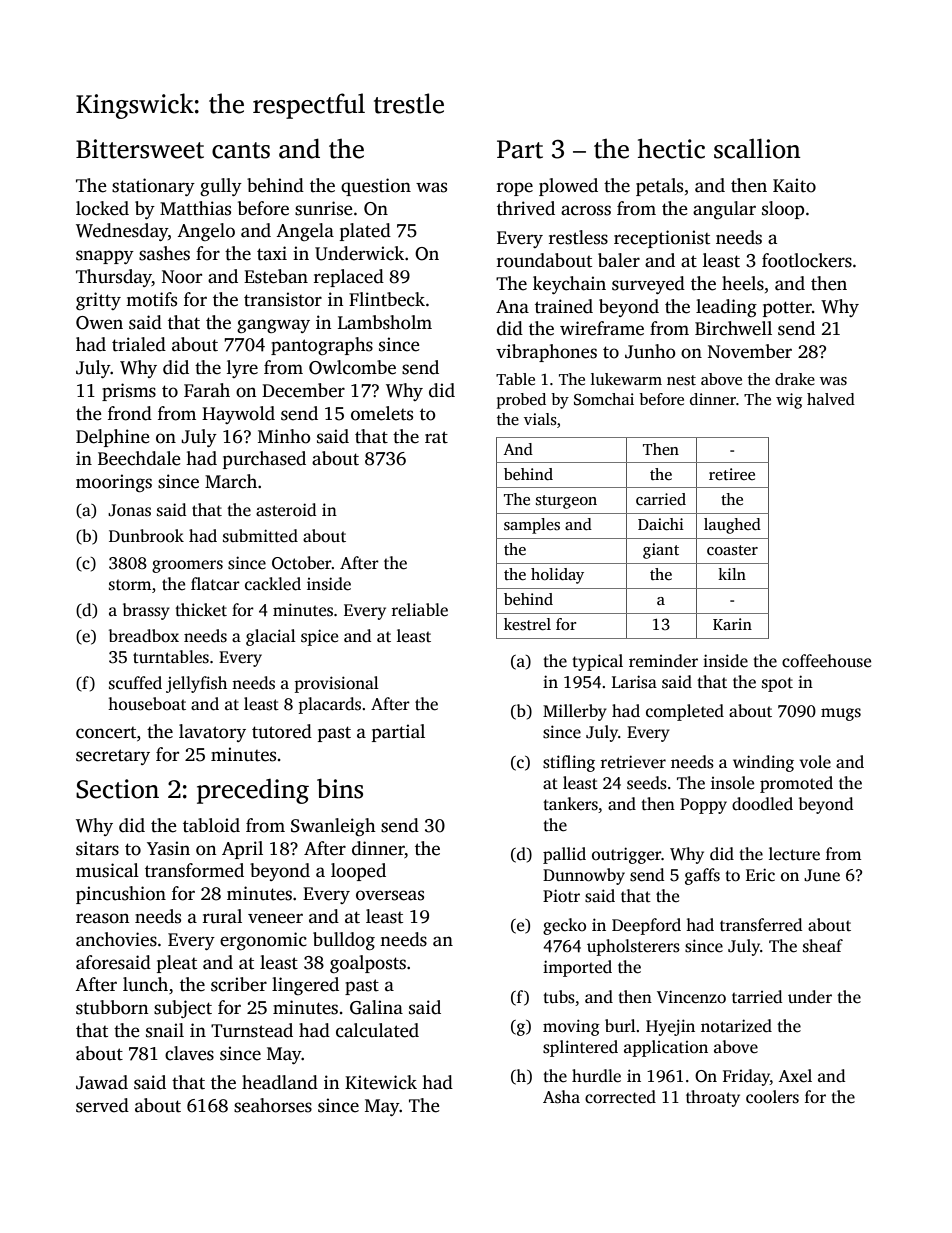 The height and width of the document is (1233, 952). I want to click on probed, so click(521, 401).
